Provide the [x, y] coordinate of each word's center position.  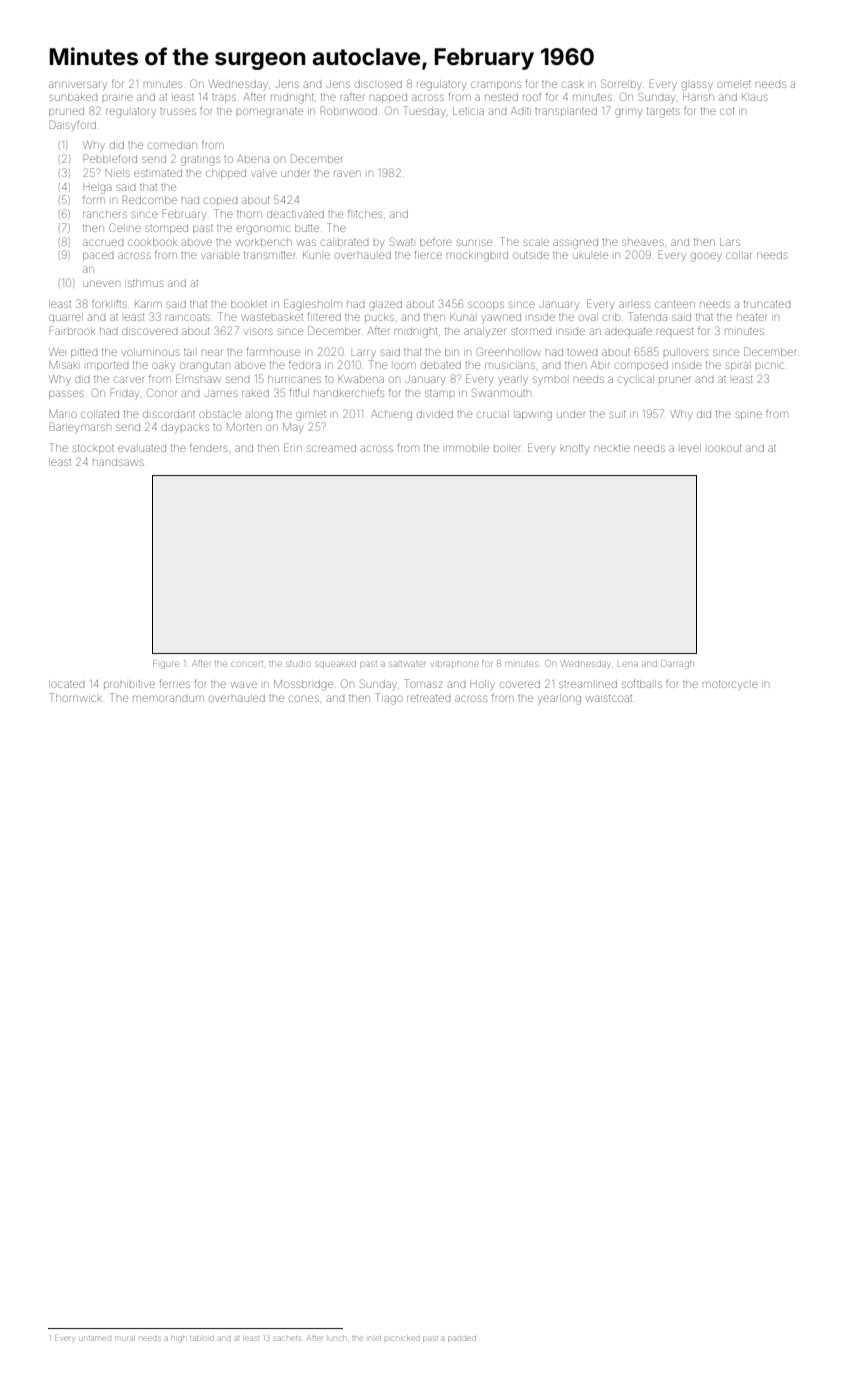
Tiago [389, 699]
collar [739, 255]
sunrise [474, 242]
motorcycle [730, 686]
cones [304, 698]
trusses [178, 111]
